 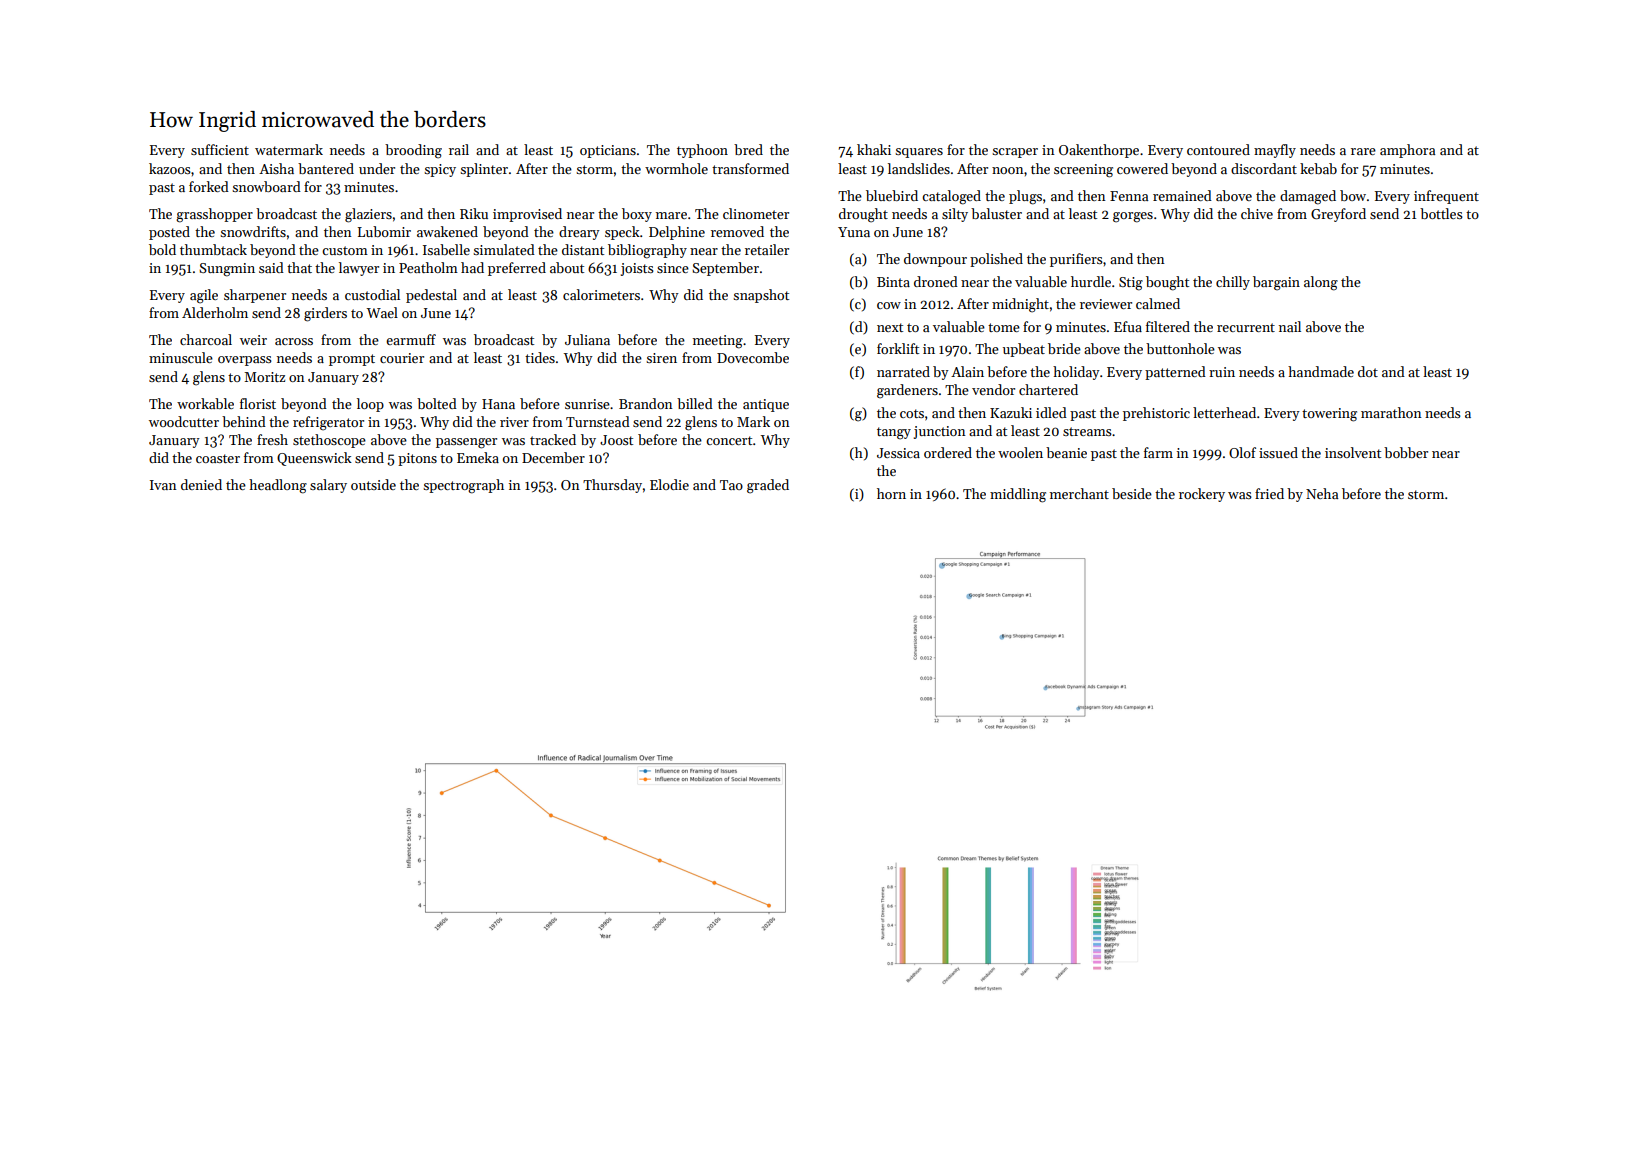 I want to click on bred, so click(x=748, y=149).
